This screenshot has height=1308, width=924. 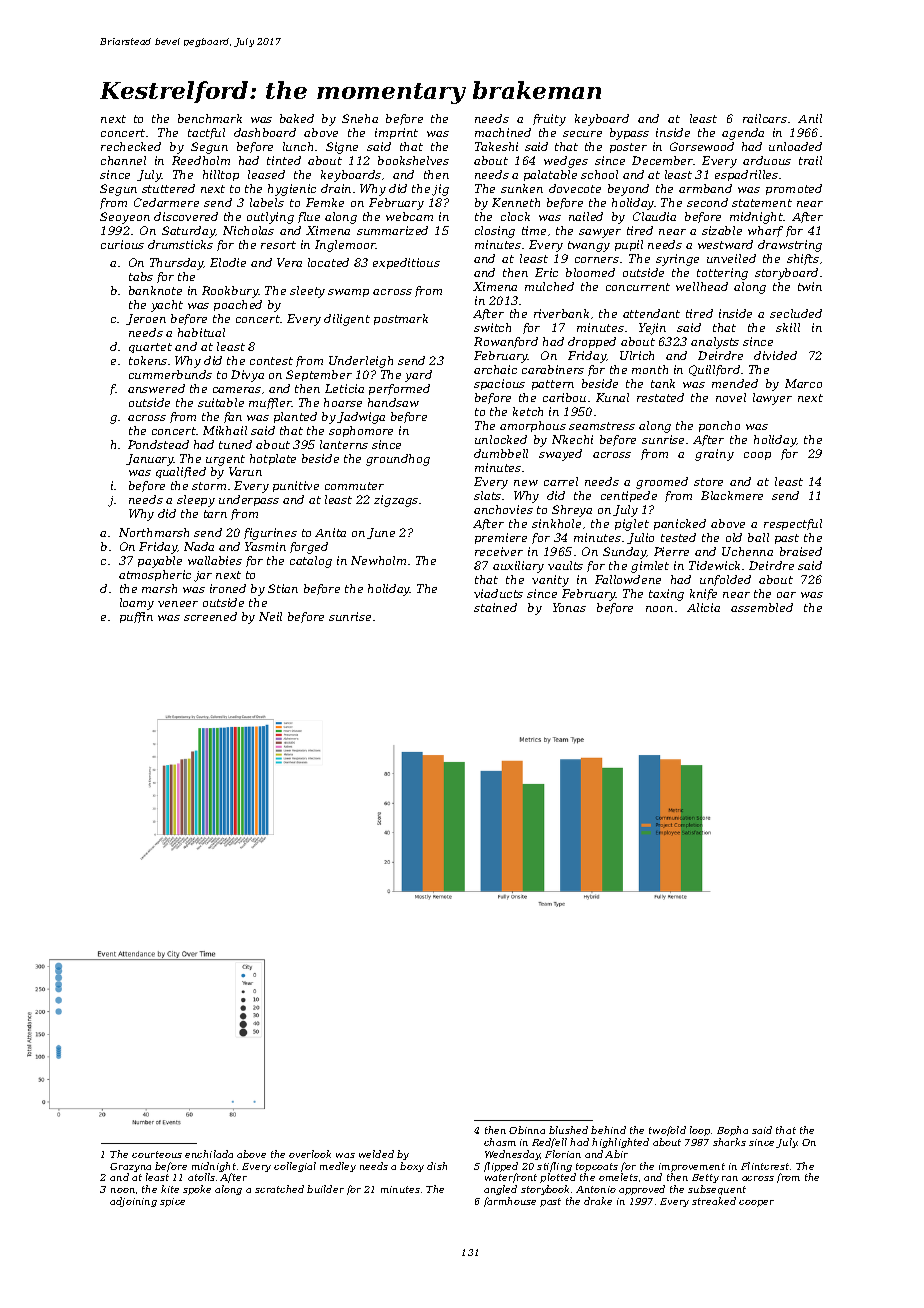 I want to click on Alicia, so click(x=703, y=607).
